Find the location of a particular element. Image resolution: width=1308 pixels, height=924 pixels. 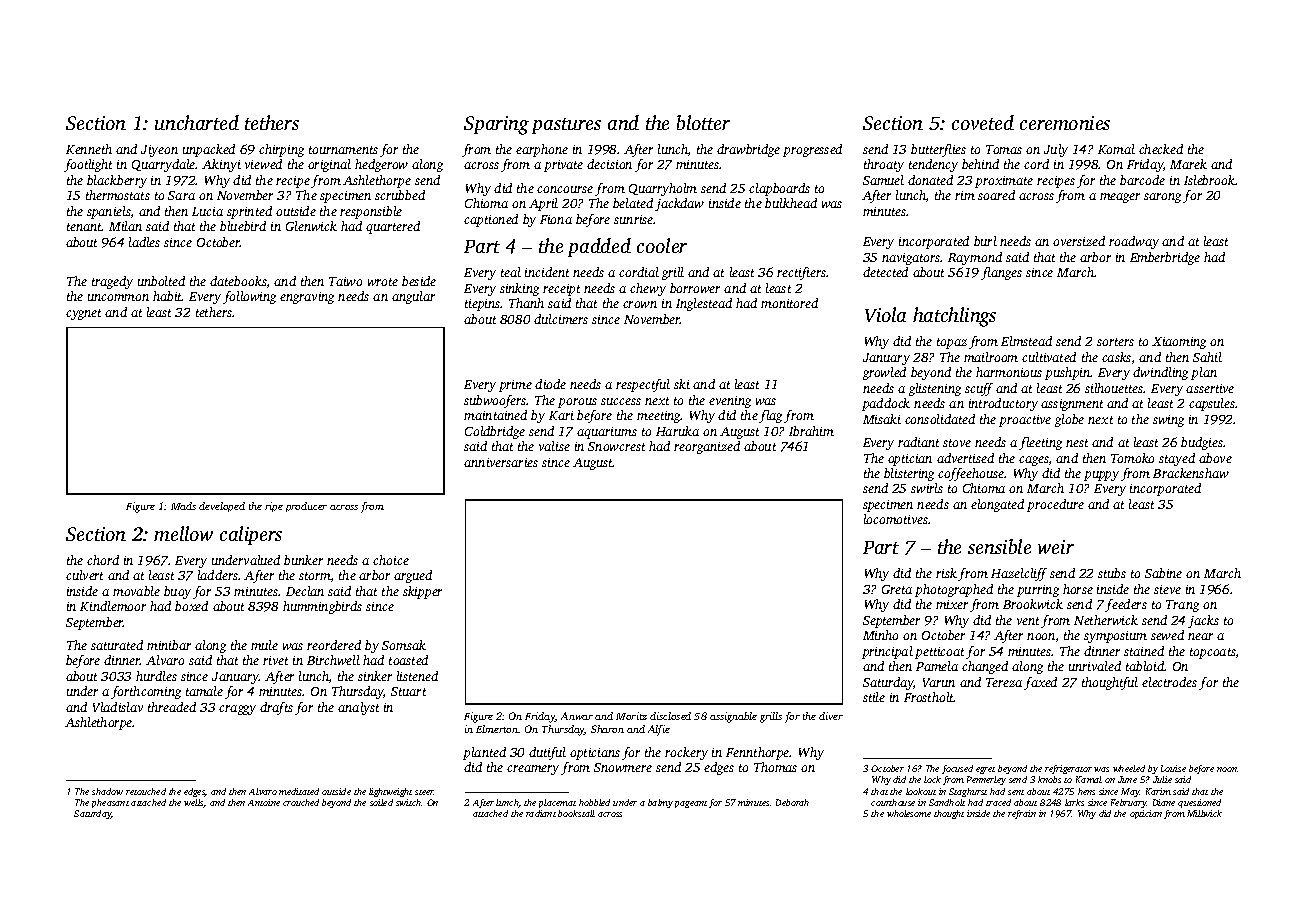

procedure is located at coordinates (1055, 505).
